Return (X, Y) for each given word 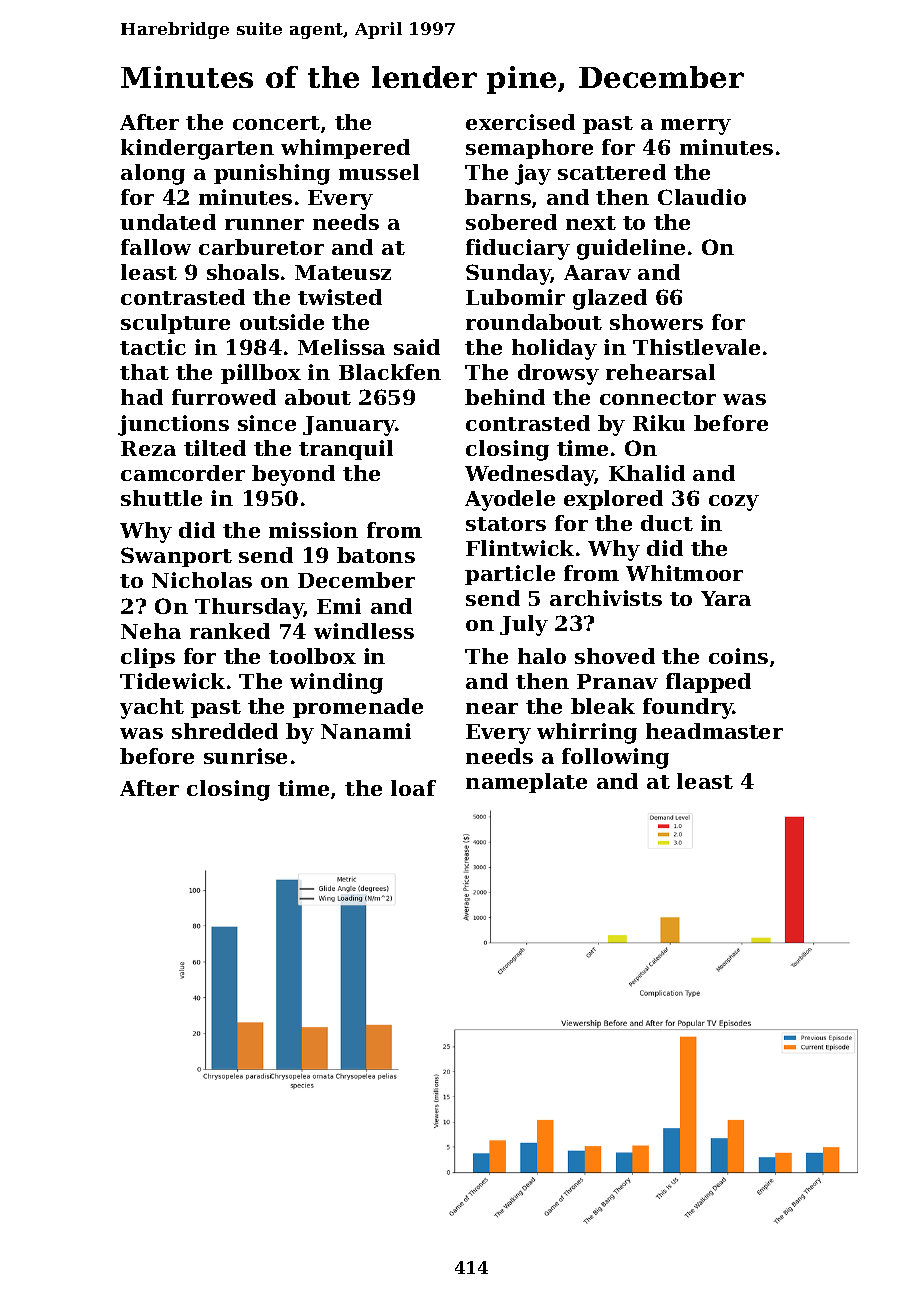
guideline (631, 249)
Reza (148, 448)
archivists (606, 598)
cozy (734, 503)
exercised (520, 122)
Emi (339, 606)
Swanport (176, 557)
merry (696, 127)
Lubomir (515, 297)
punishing (272, 174)
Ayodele (510, 500)
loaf (413, 788)
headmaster (714, 731)
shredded (225, 731)
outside (282, 322)
